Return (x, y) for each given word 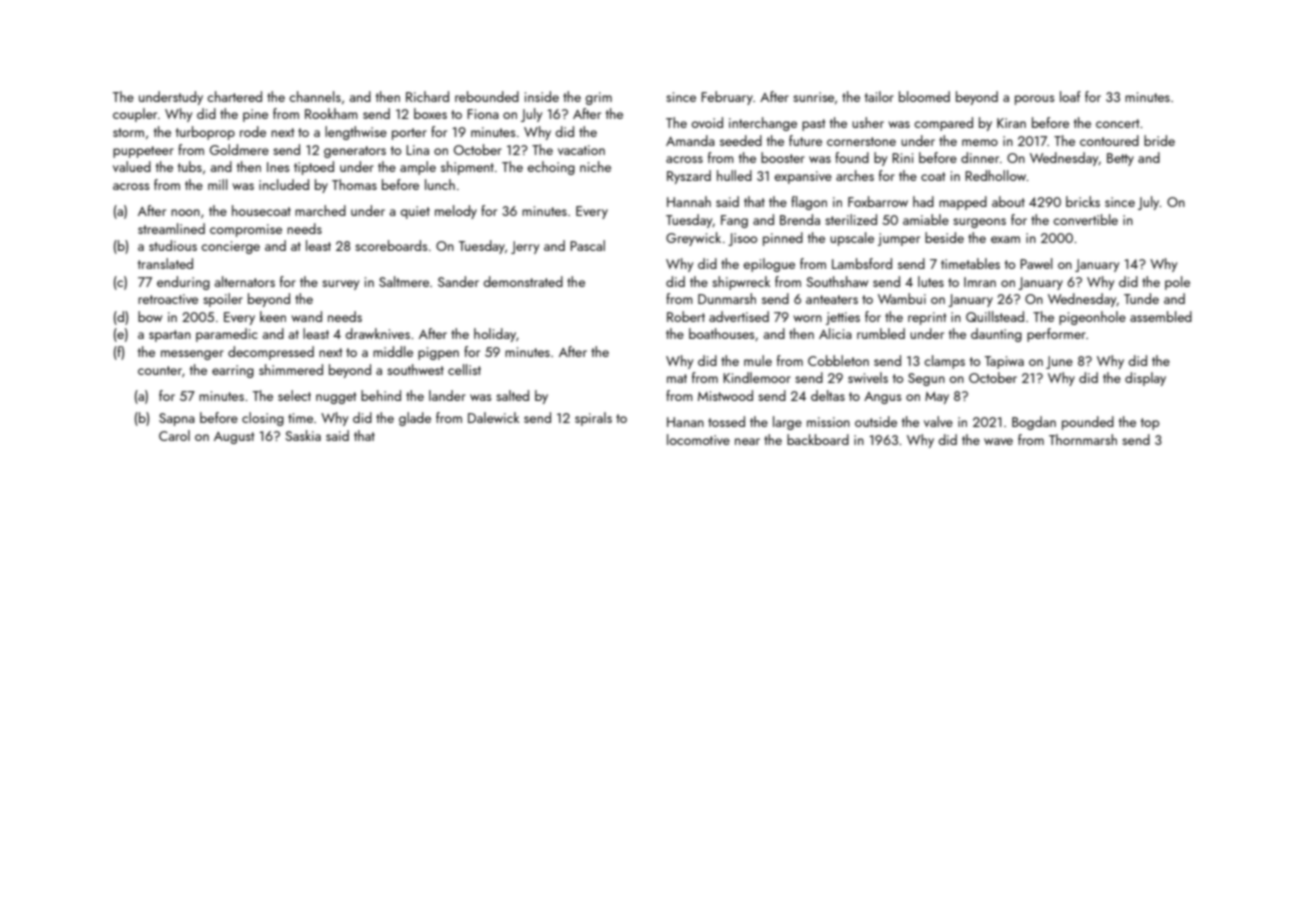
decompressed (271, 353)
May (937, 398)
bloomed (924, 96)
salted (512, 395)
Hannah (689, 201)
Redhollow (996, 175)
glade (415, 419)
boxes (430, 113)
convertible (1085, 219)
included (284, 184)
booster (783, 157)
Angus (882, 398)
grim (598, 98)
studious (173, 245)
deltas (828, 395)
